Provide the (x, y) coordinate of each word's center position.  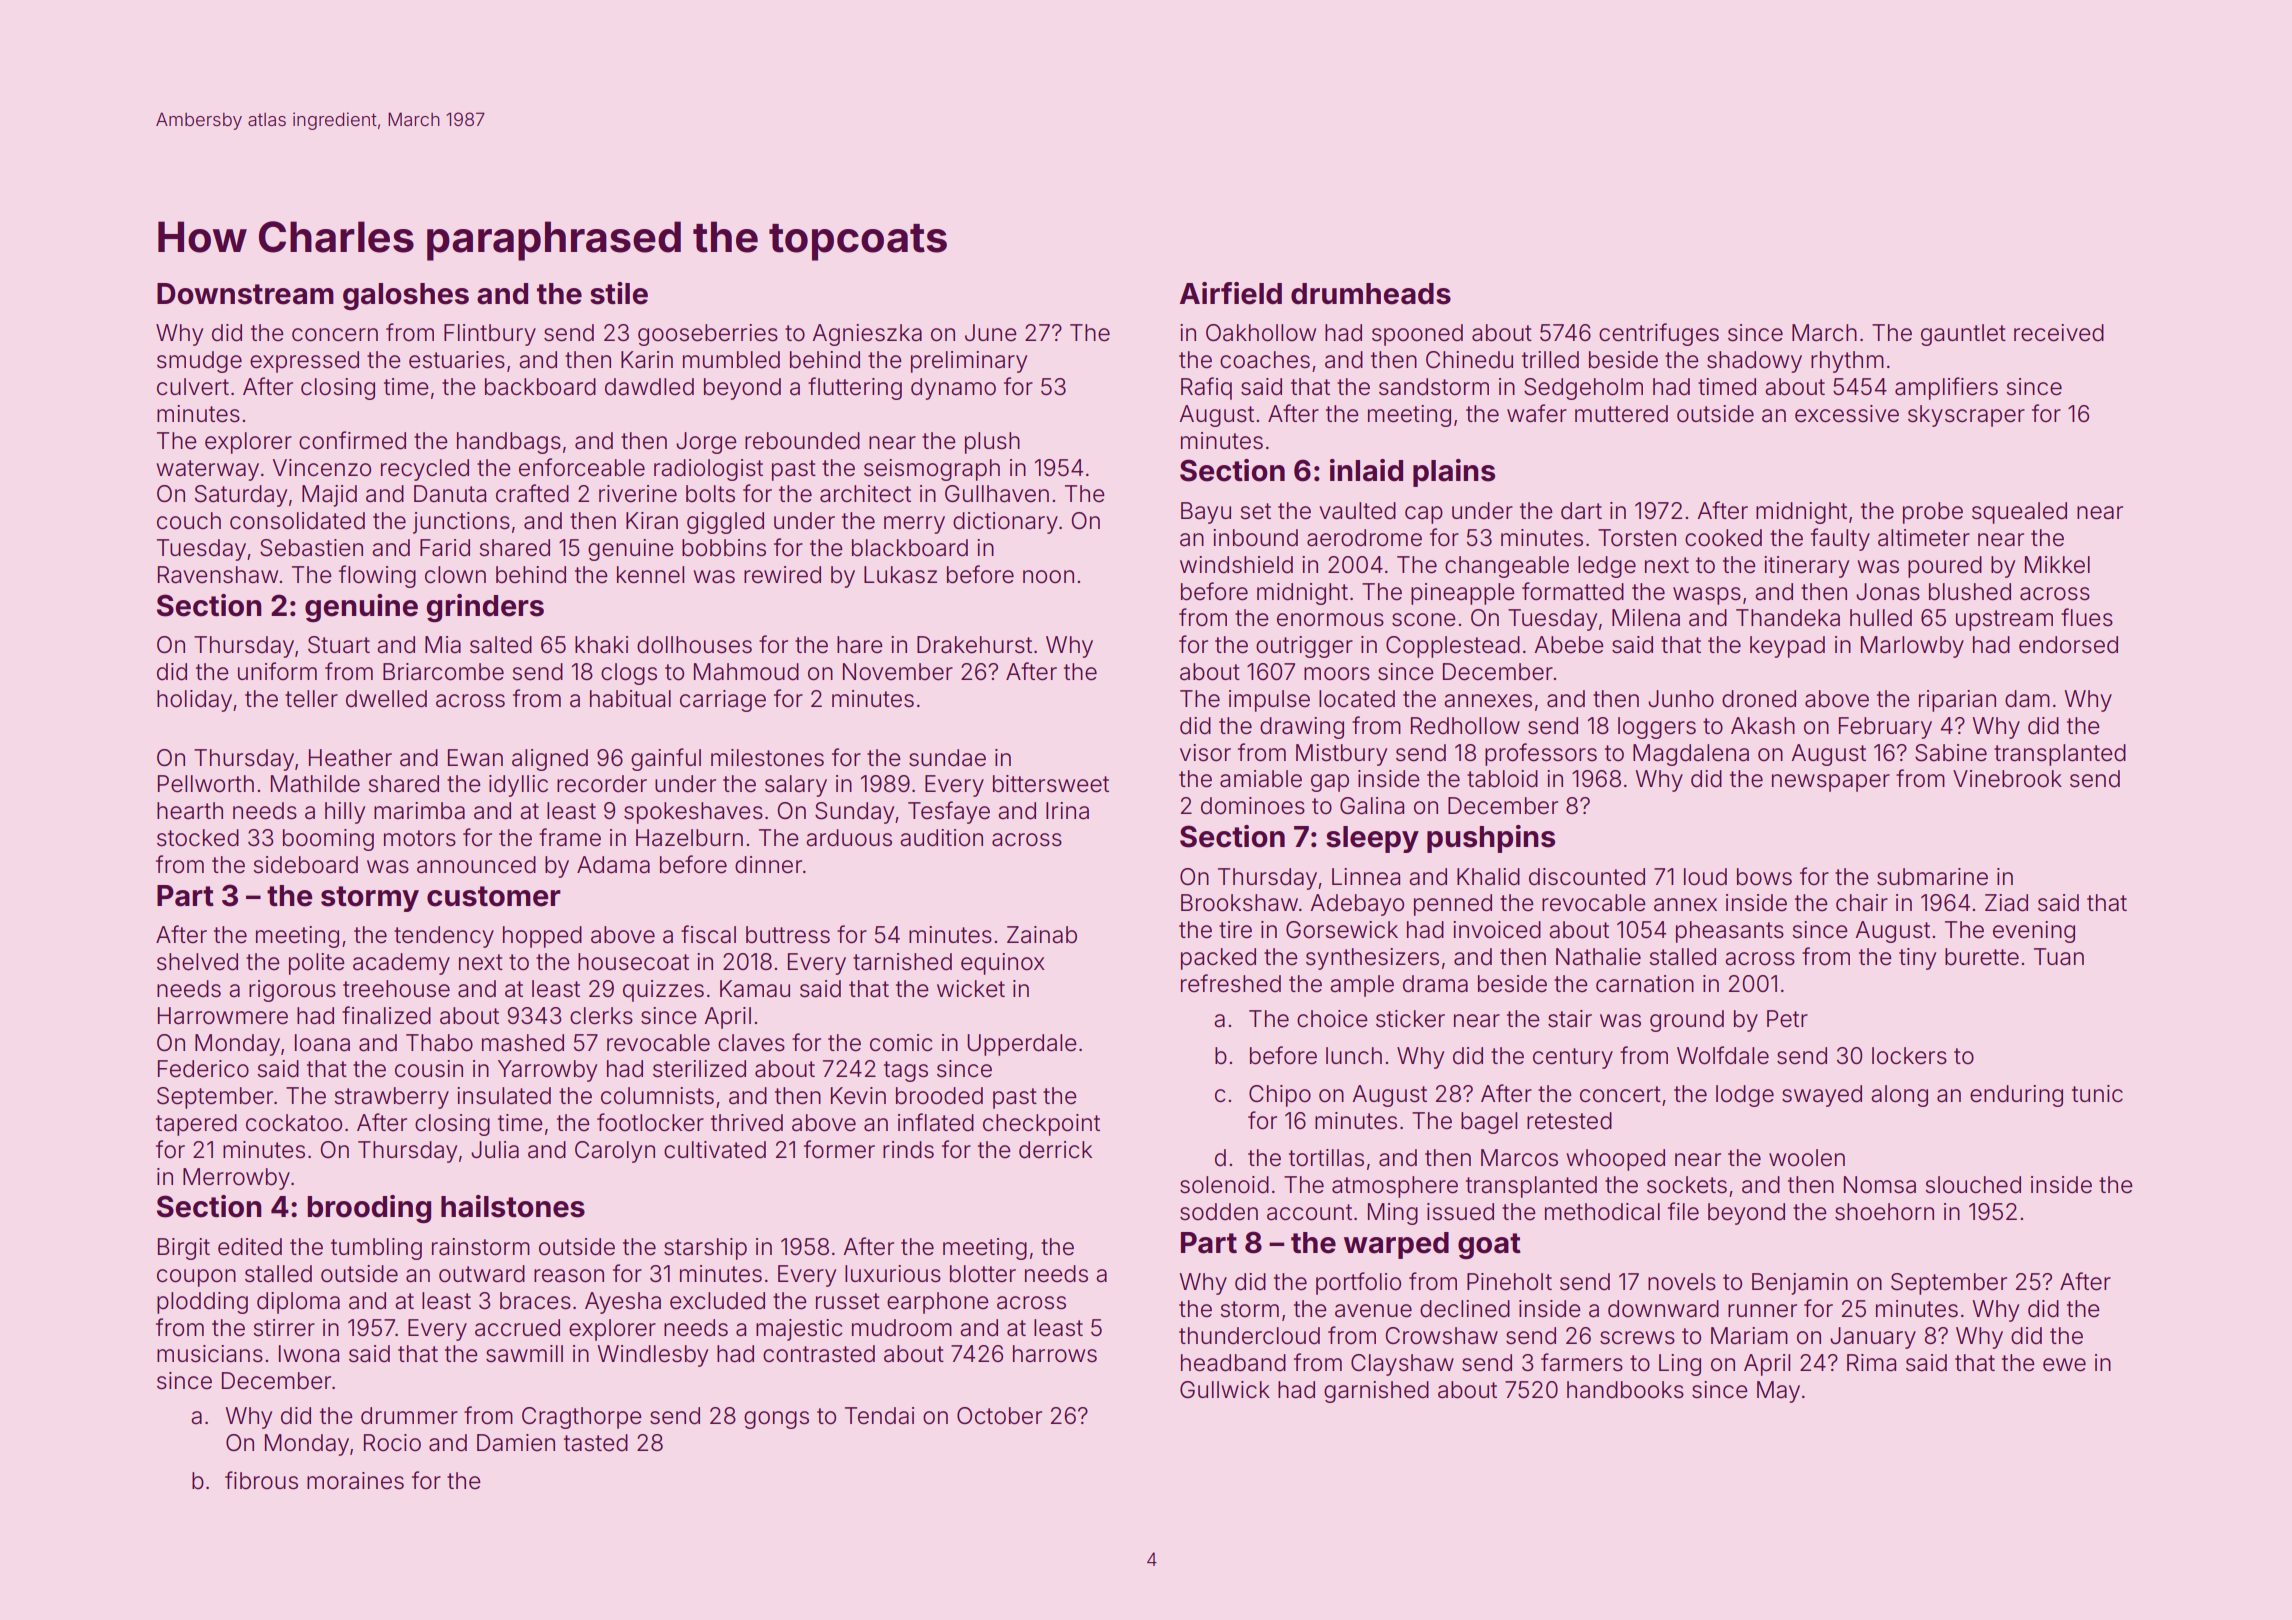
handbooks (1625, 1390)
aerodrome (1364, 538)
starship (705, 1249)
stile (619, 293)
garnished (1376, 1392)
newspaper (1831, 783)
